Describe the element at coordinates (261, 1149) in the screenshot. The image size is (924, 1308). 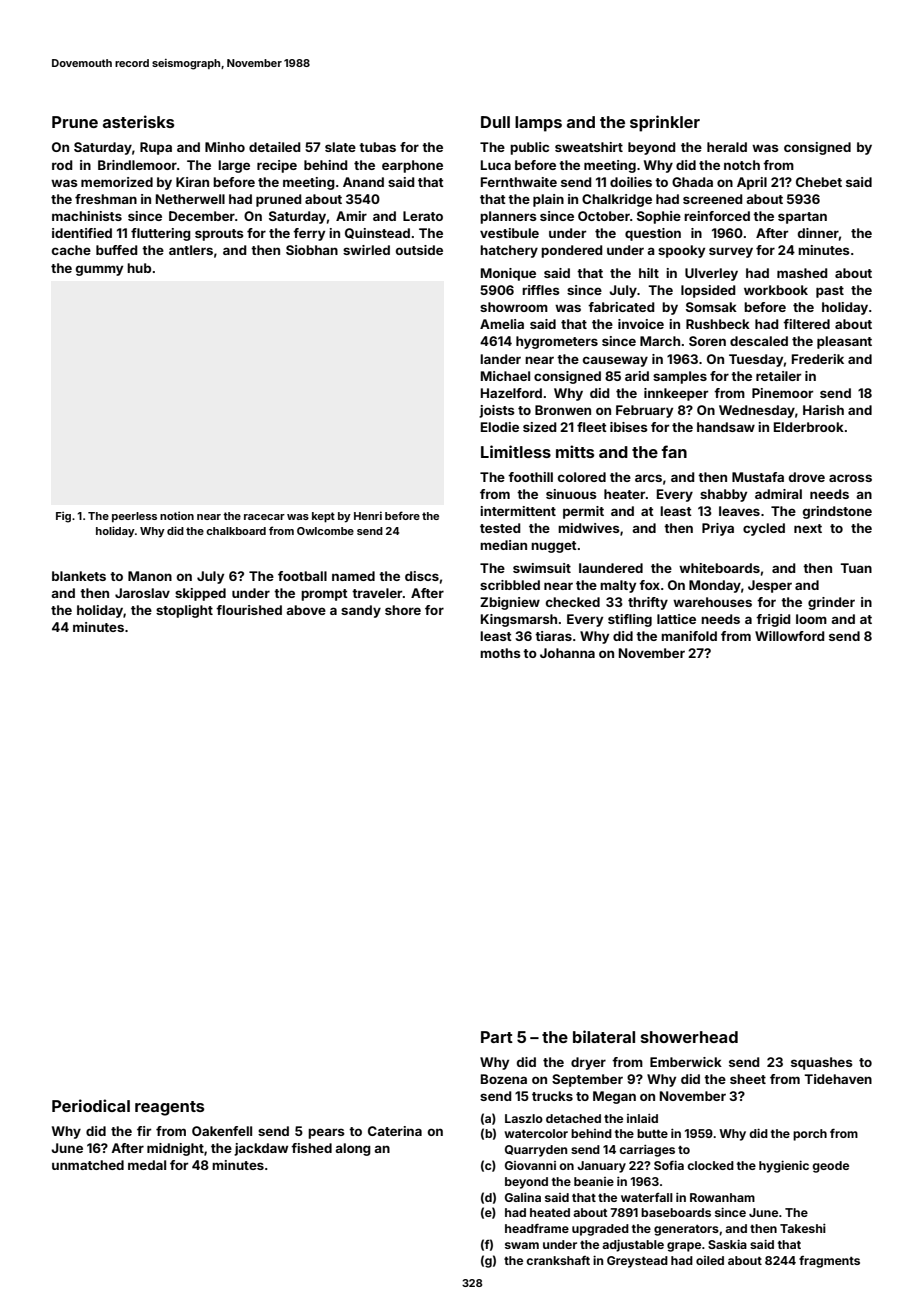
I see `jackdaw` at that location.
